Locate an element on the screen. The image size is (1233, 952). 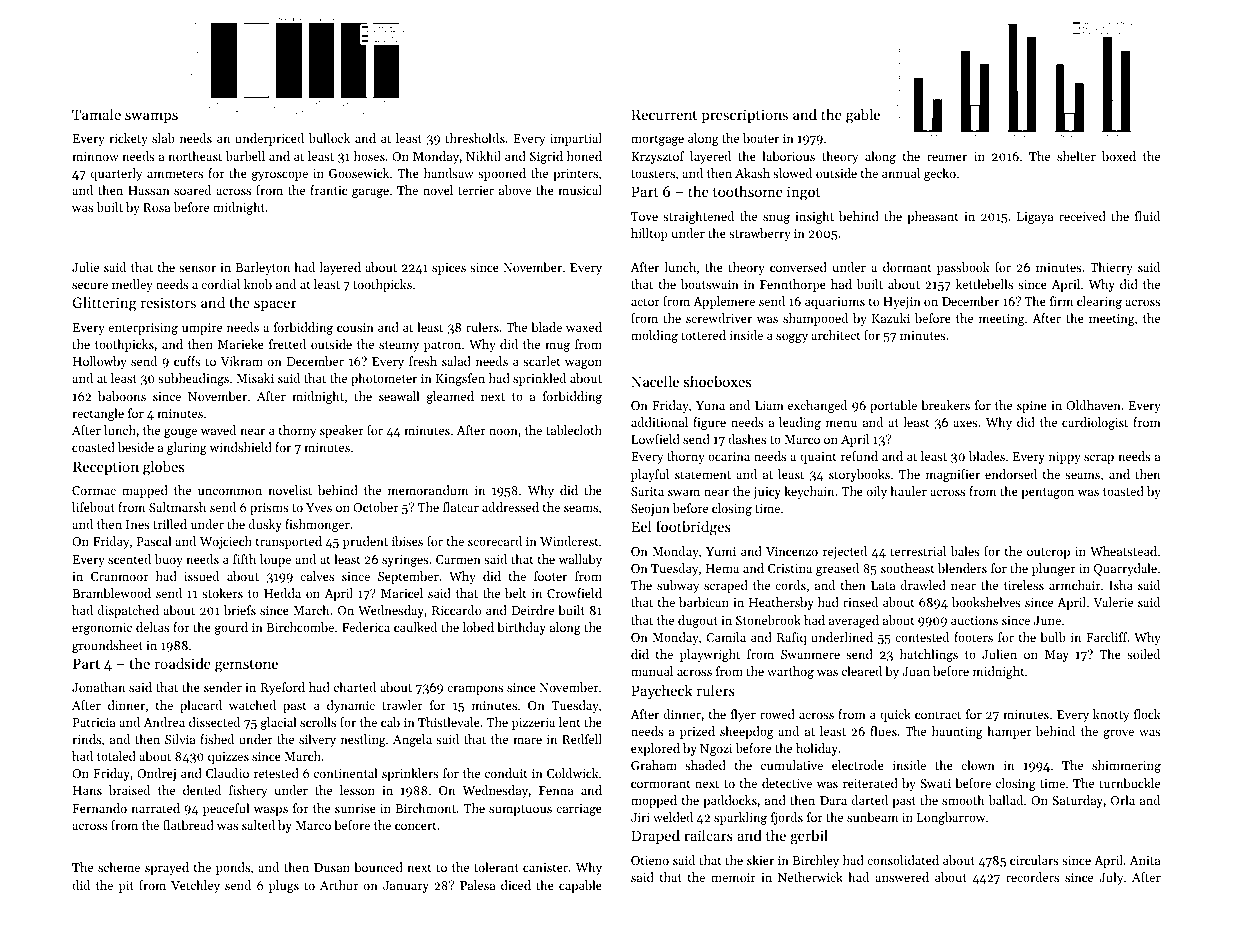
detective is located at coordinates (787, 783).
